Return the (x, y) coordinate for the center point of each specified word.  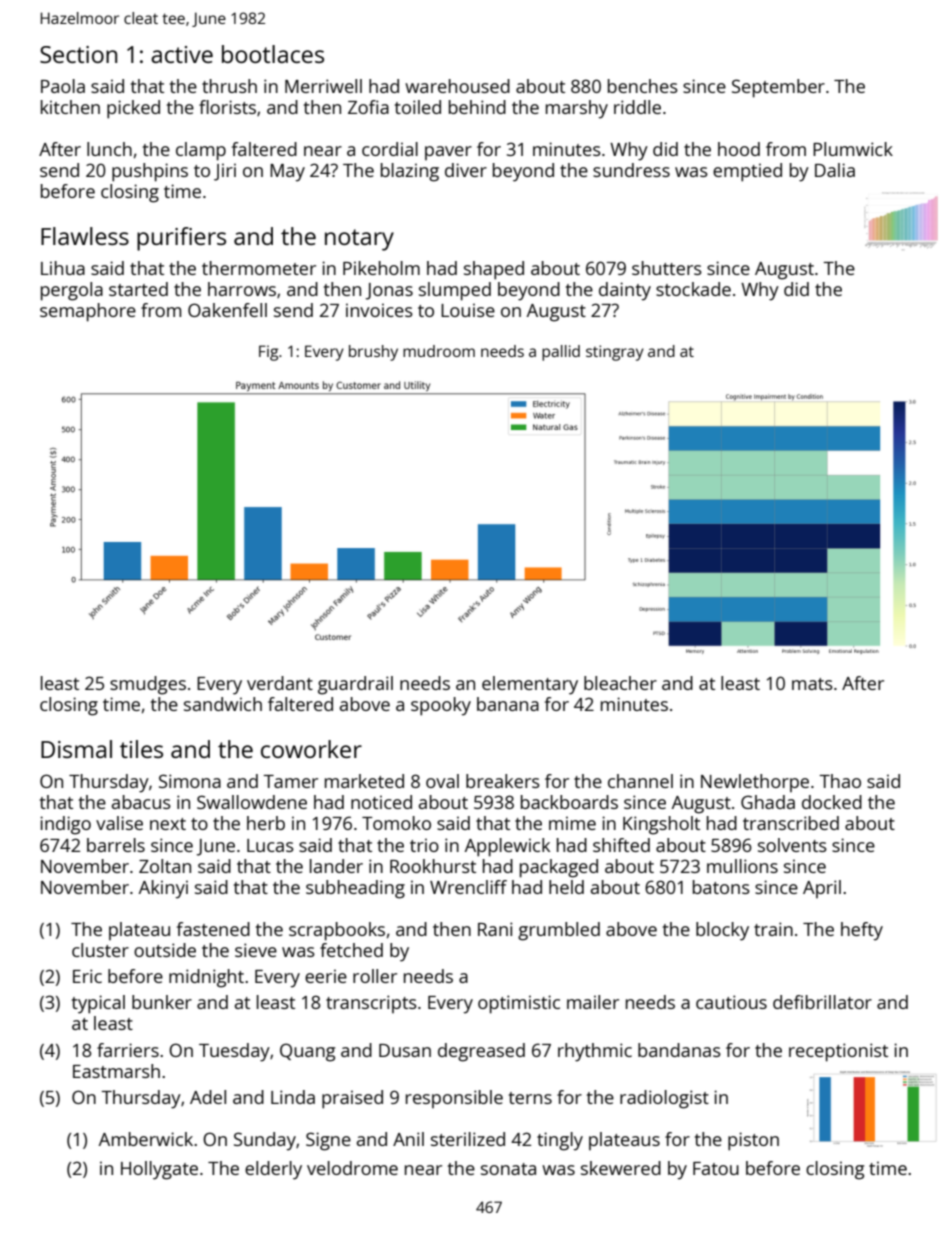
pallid (561, 353)
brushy (373, 353)
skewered (621, 1168)
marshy (577, 109)
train (773, 929)
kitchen (70, 107)
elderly (273, 1170)
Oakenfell (227, 310)
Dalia (835, 170)
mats (812, 684)
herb (266, 823)
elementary (530, 685)
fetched (351, 950)
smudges (148, 685)
